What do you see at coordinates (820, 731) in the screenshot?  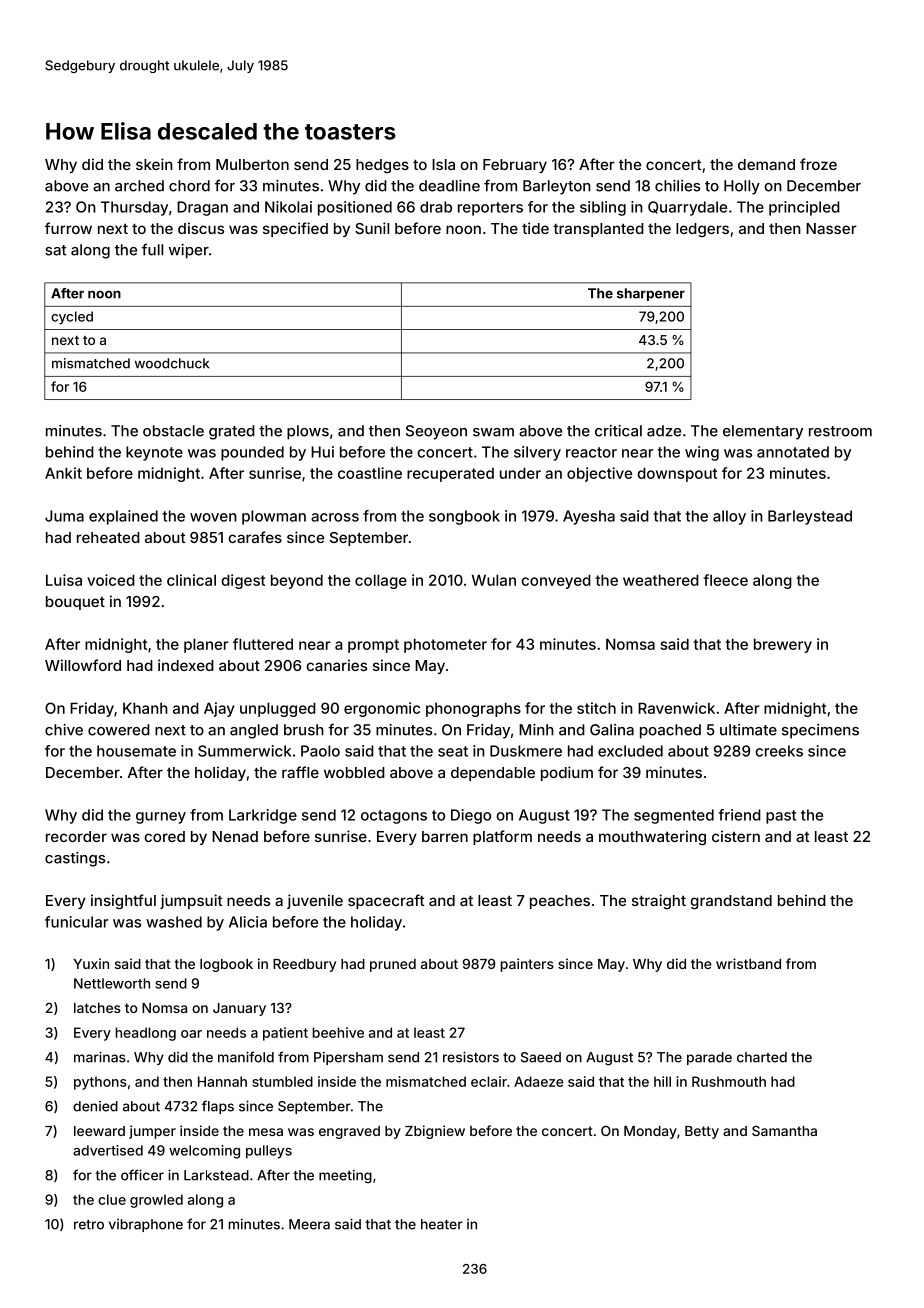 I see `specimens` at bounding box center [820, 731].
